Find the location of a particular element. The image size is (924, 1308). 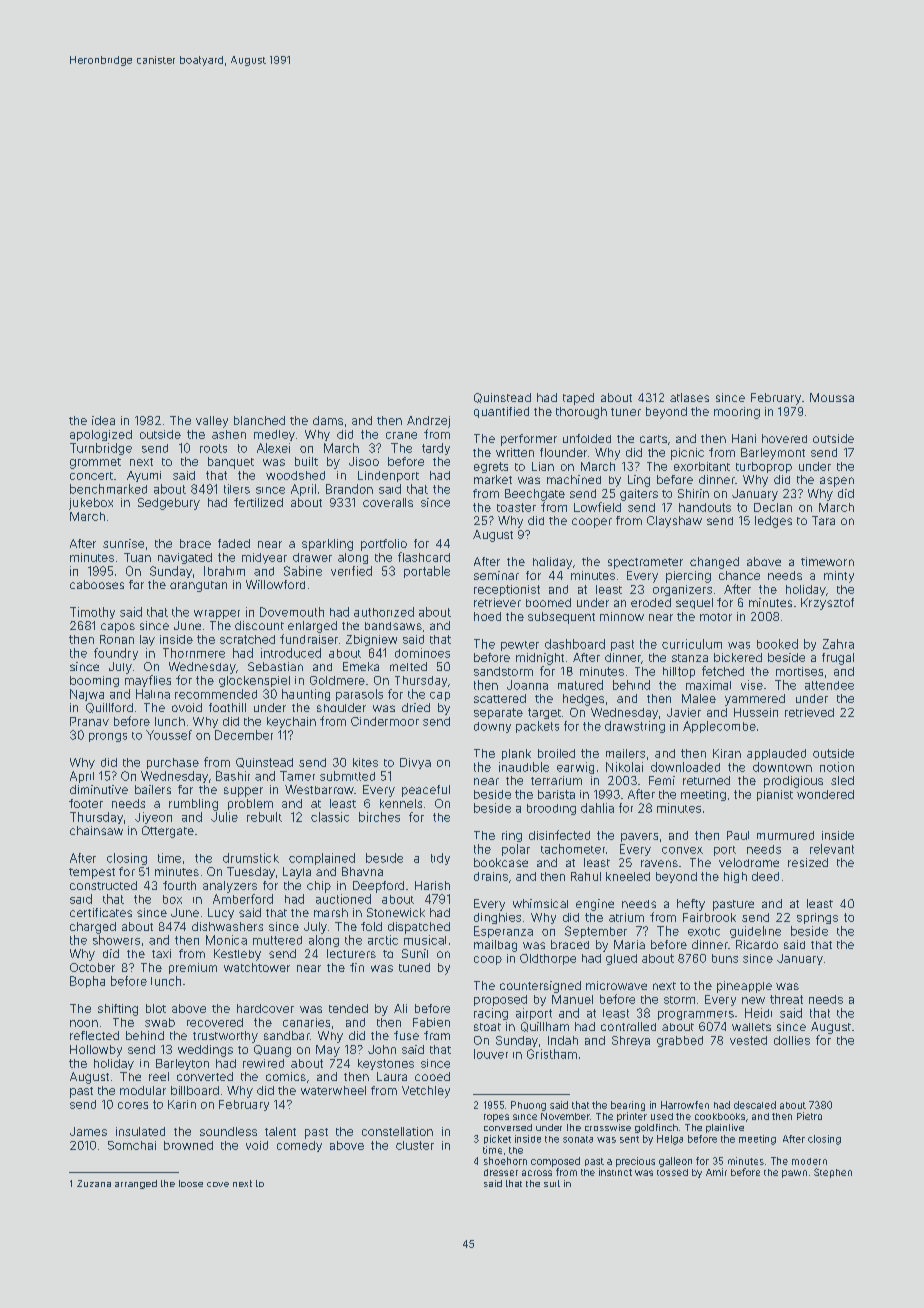

watchtower is located at coordinates (257, 967).
